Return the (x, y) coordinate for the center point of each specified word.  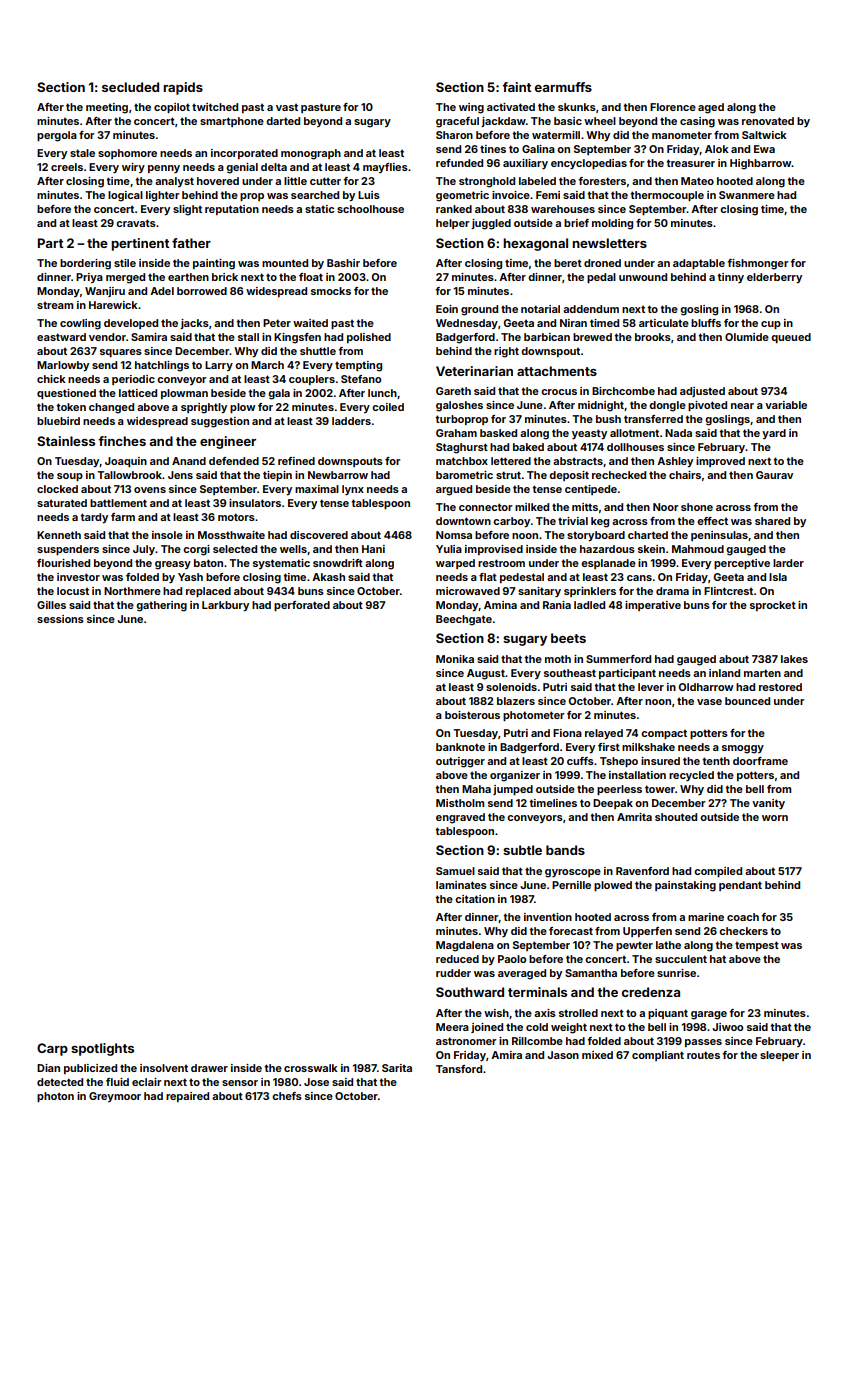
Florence (673, 107)
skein (651, 549)
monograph (311, 154)
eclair (147, 1082)
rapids (183, 88)
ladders (351, 421)
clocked (57, 489)
